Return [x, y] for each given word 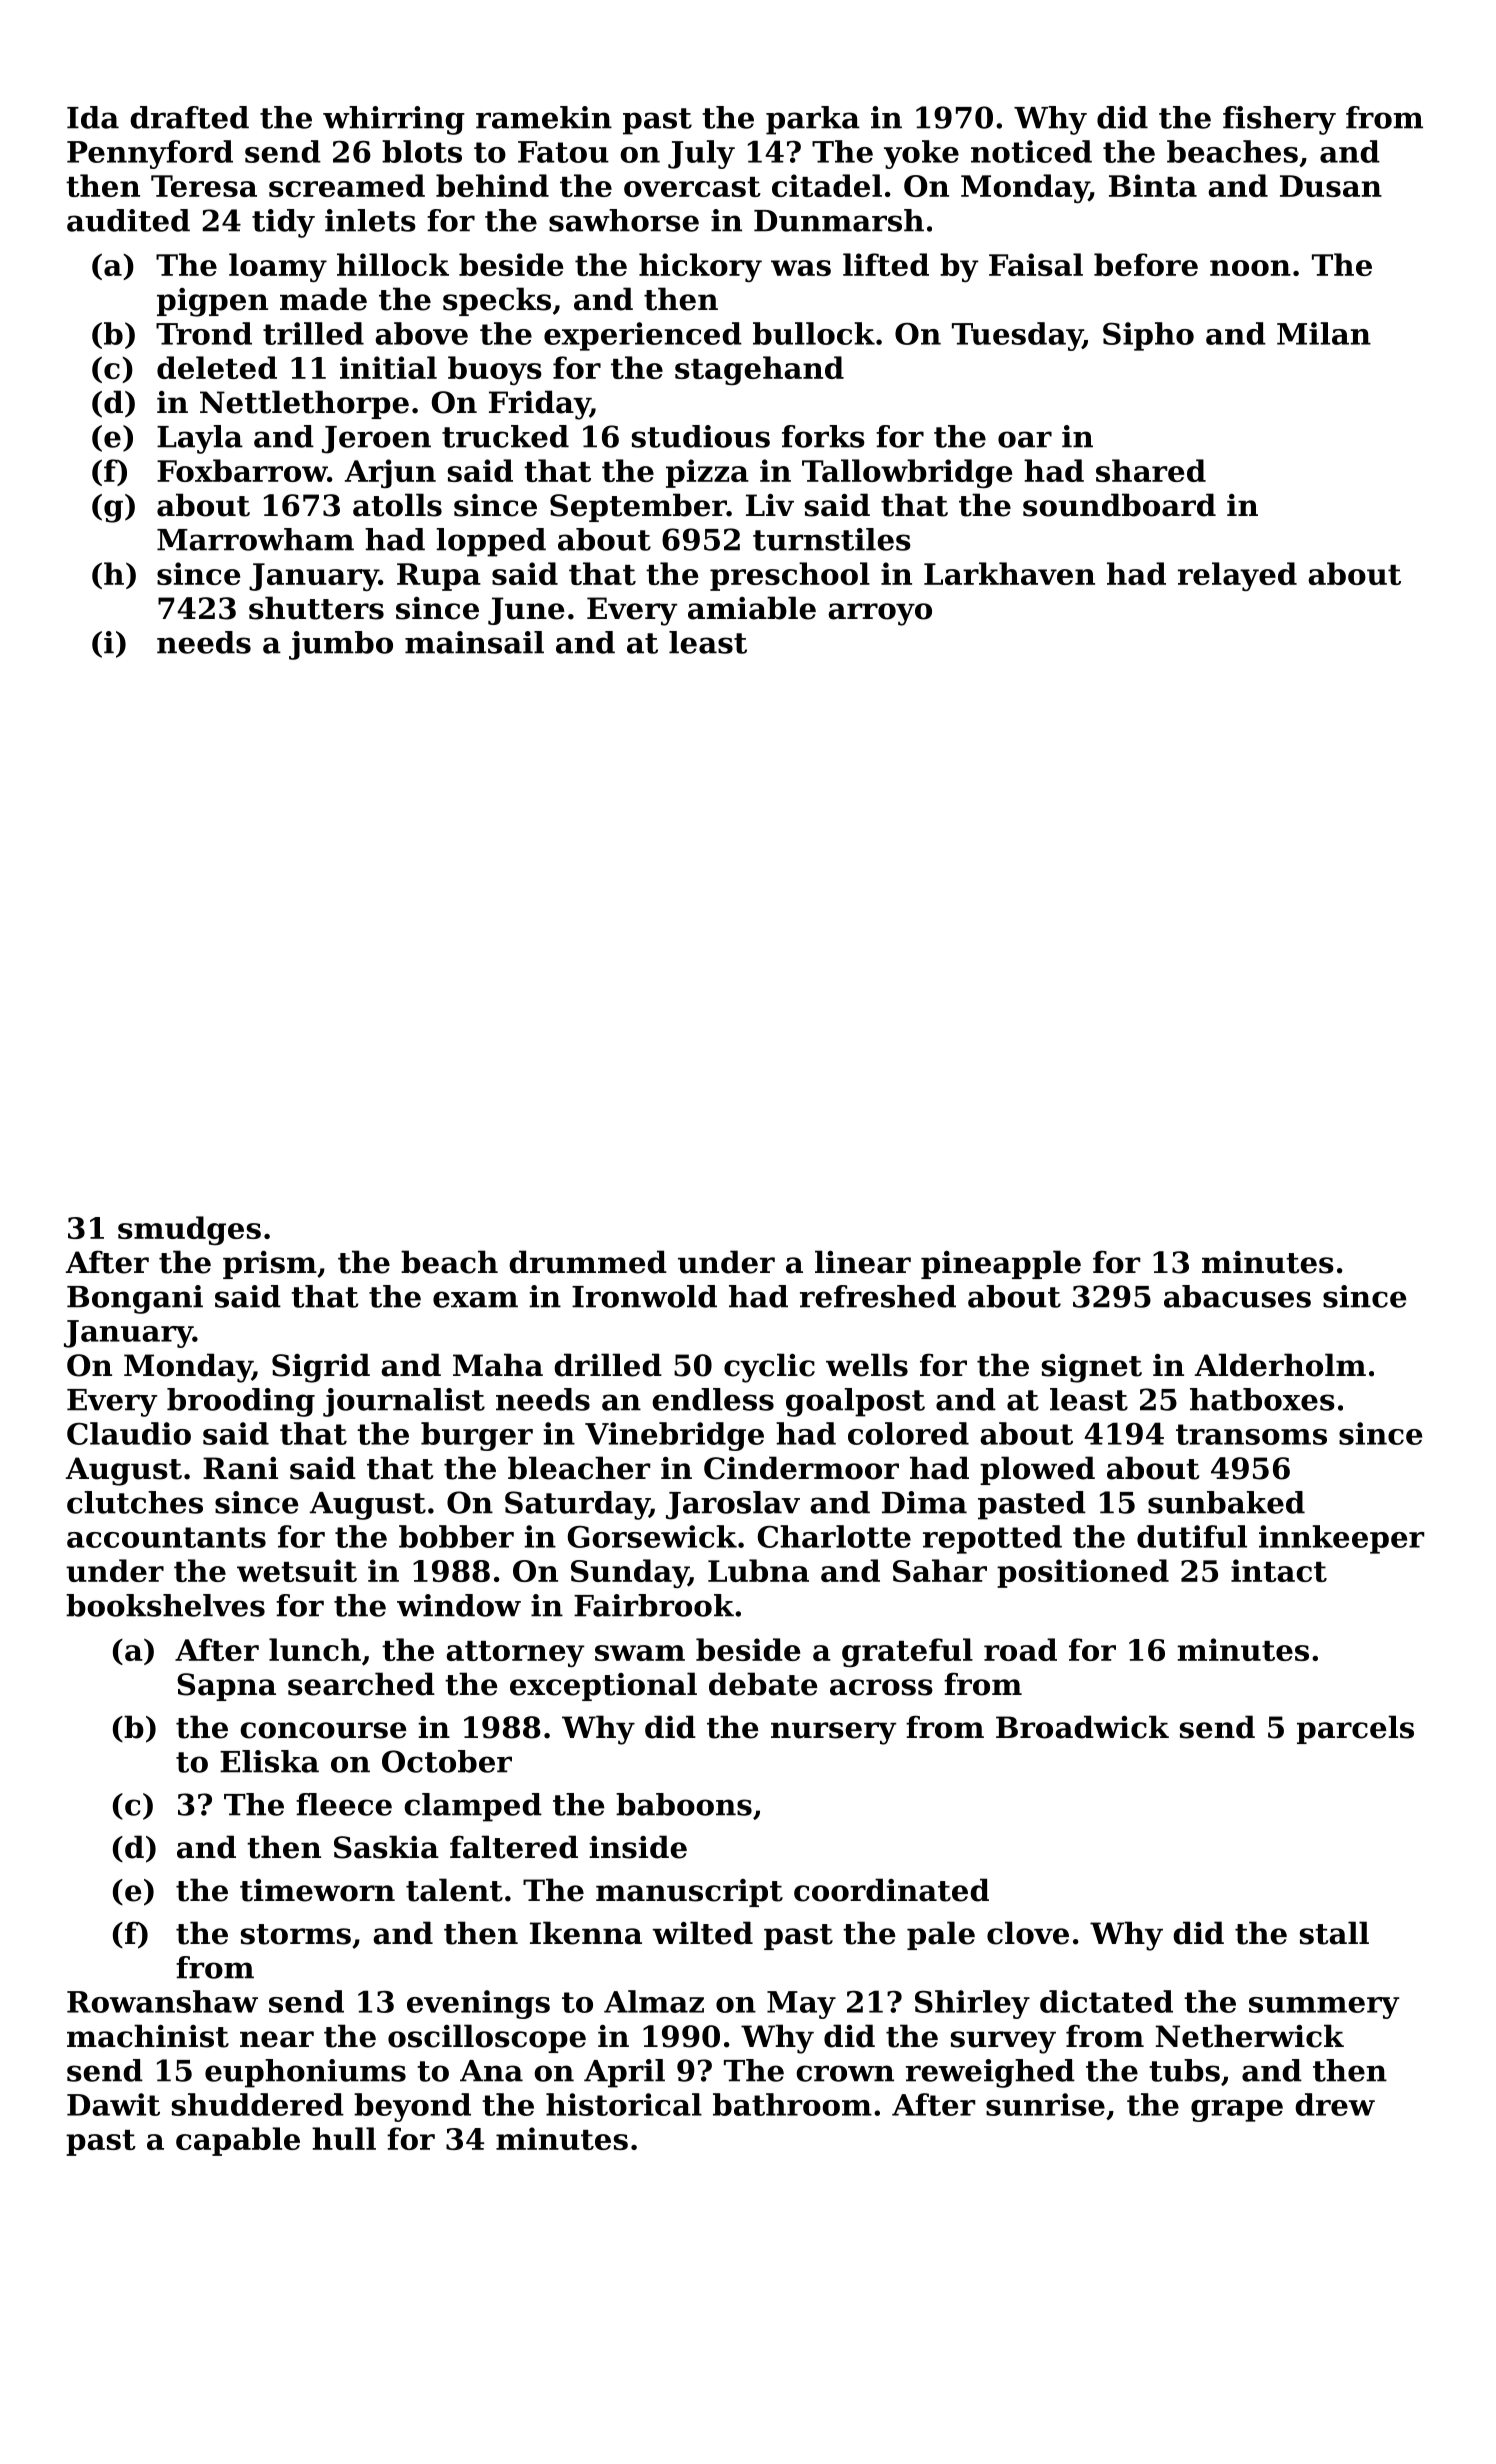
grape [1237, 2111]
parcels [1355, 1729]
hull [344, 2138]
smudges [189, 1230]
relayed [1237, 576]
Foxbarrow [242, 470]
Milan [1324, 333]
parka [813, 120]
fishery [1279, 120]
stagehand [759, 370]
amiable [752, 608]
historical [624, 2104]
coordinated [891, 1890]
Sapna [226, 1687]
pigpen [212, 302]
